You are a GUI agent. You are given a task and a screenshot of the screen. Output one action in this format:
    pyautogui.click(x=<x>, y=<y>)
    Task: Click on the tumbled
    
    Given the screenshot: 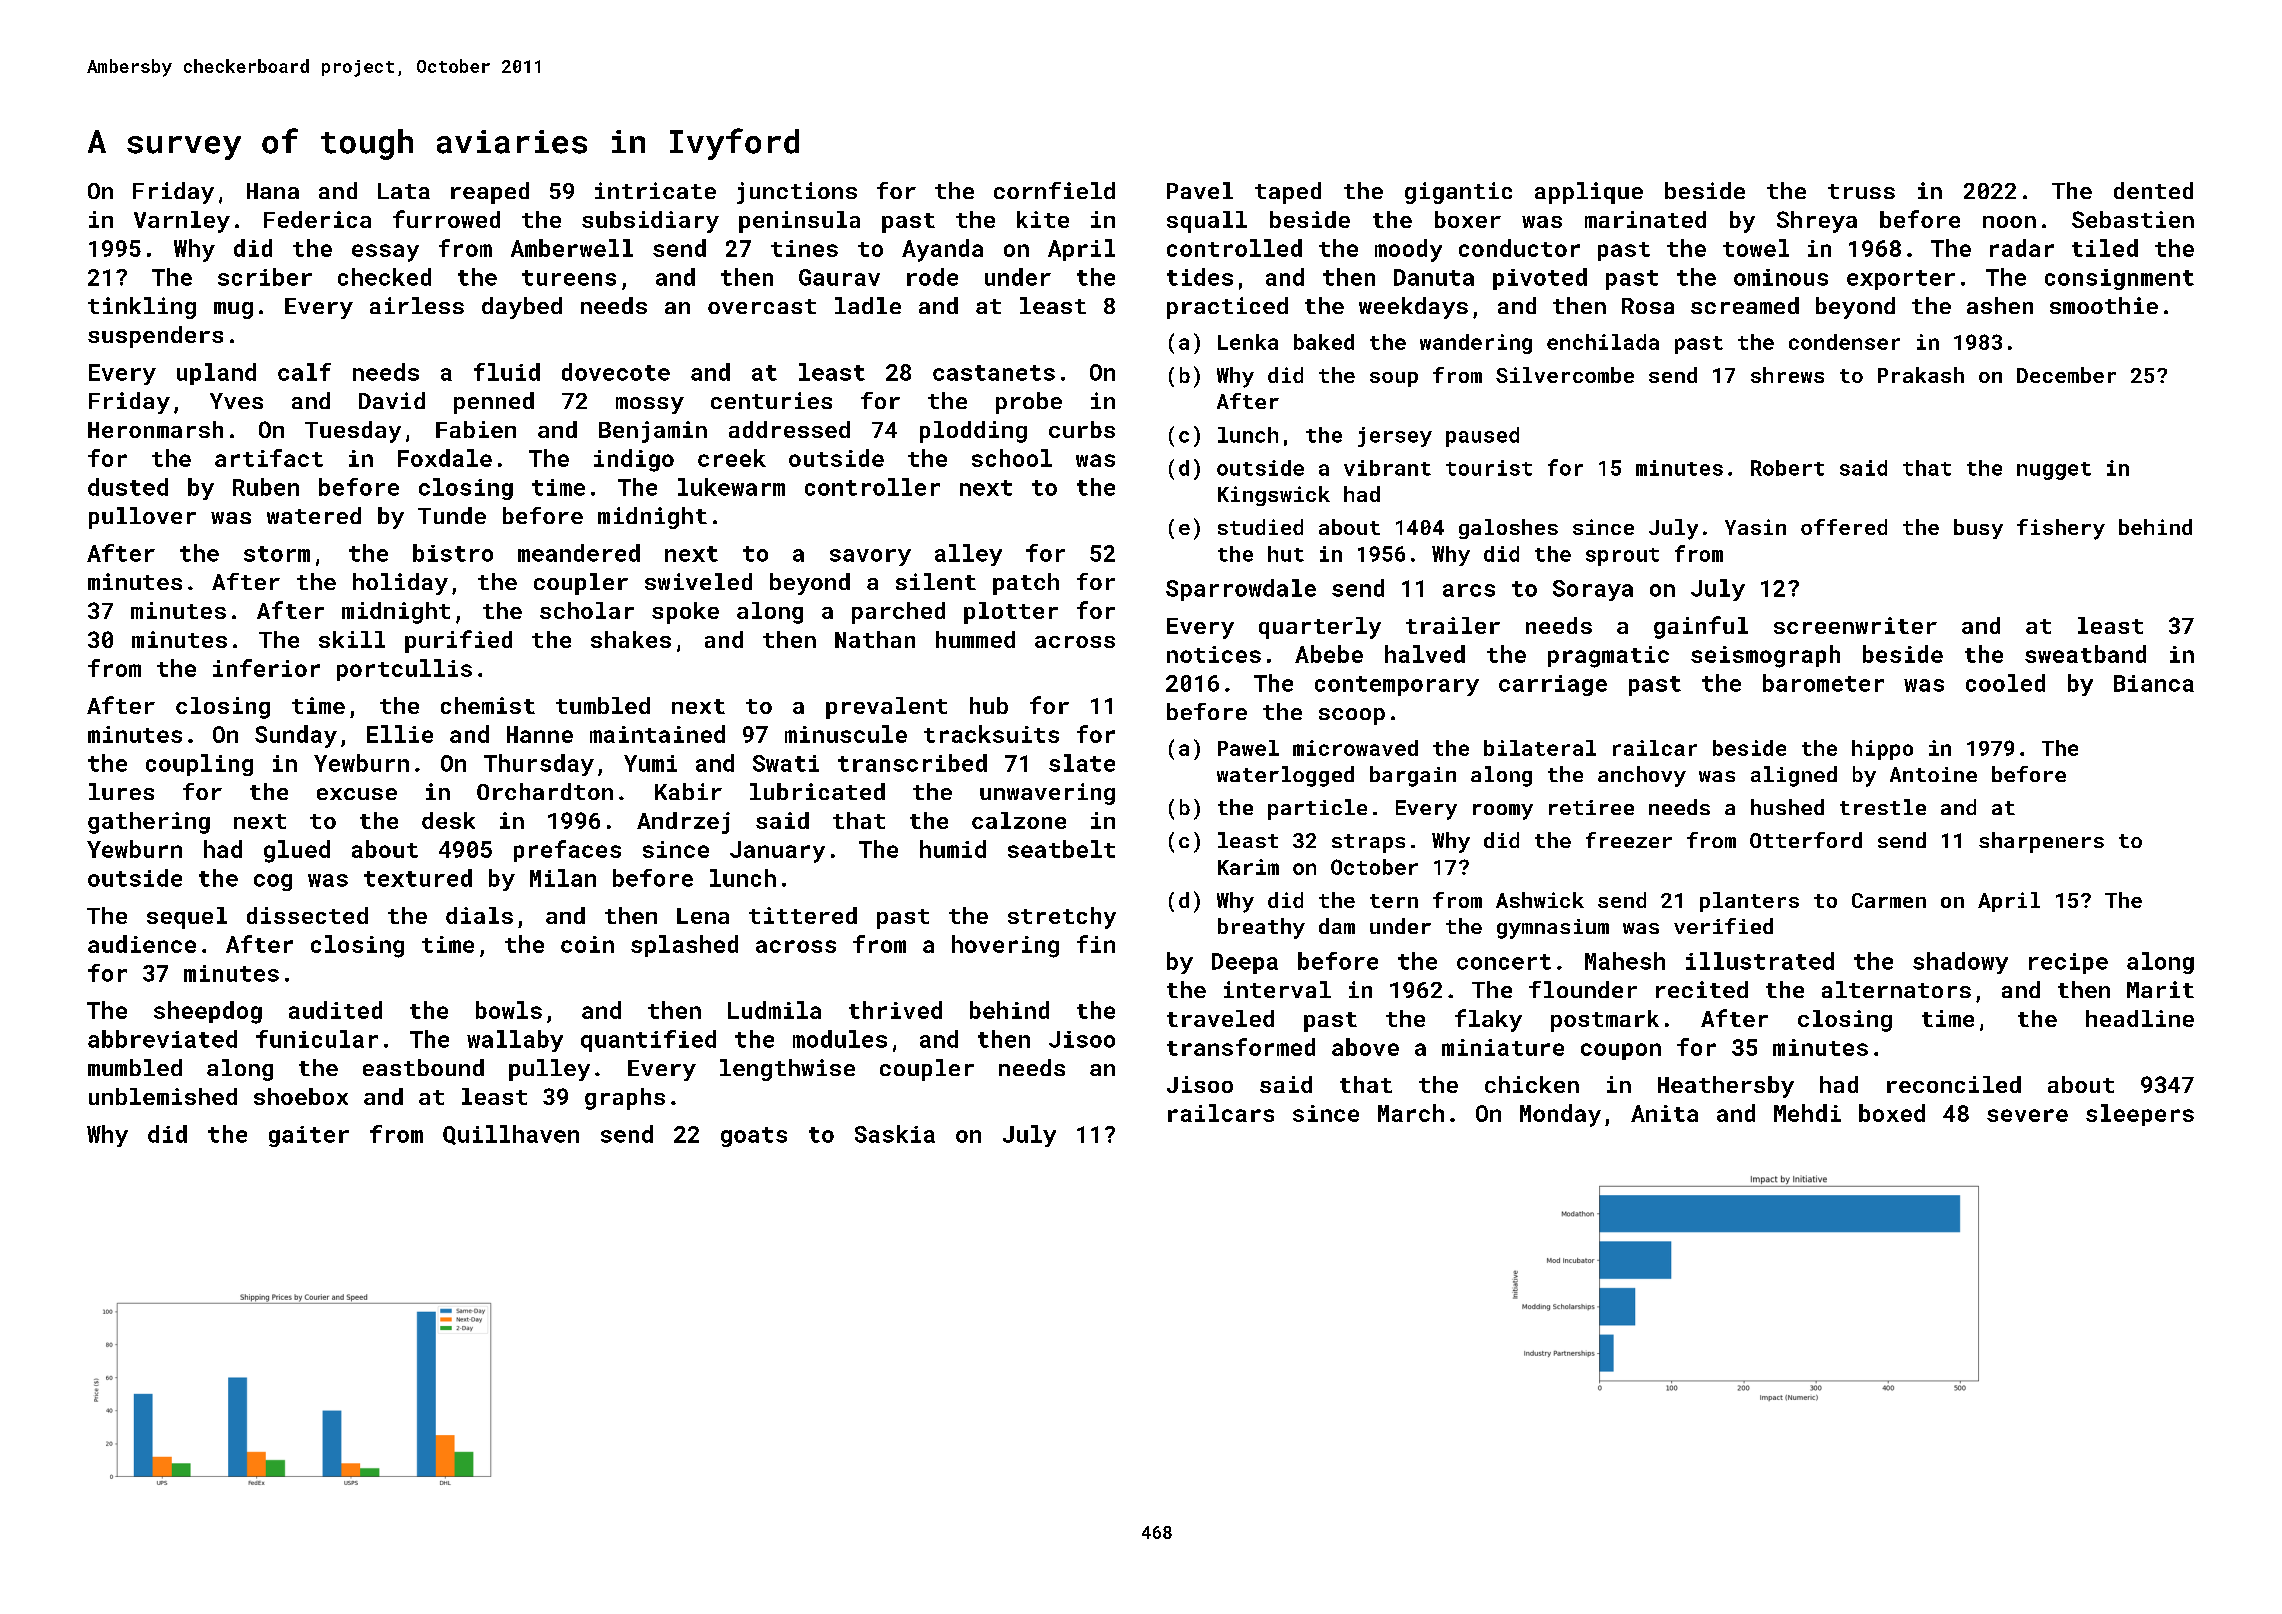 What is the action you would take?
    pyautogui.click(x=603, y=705)
